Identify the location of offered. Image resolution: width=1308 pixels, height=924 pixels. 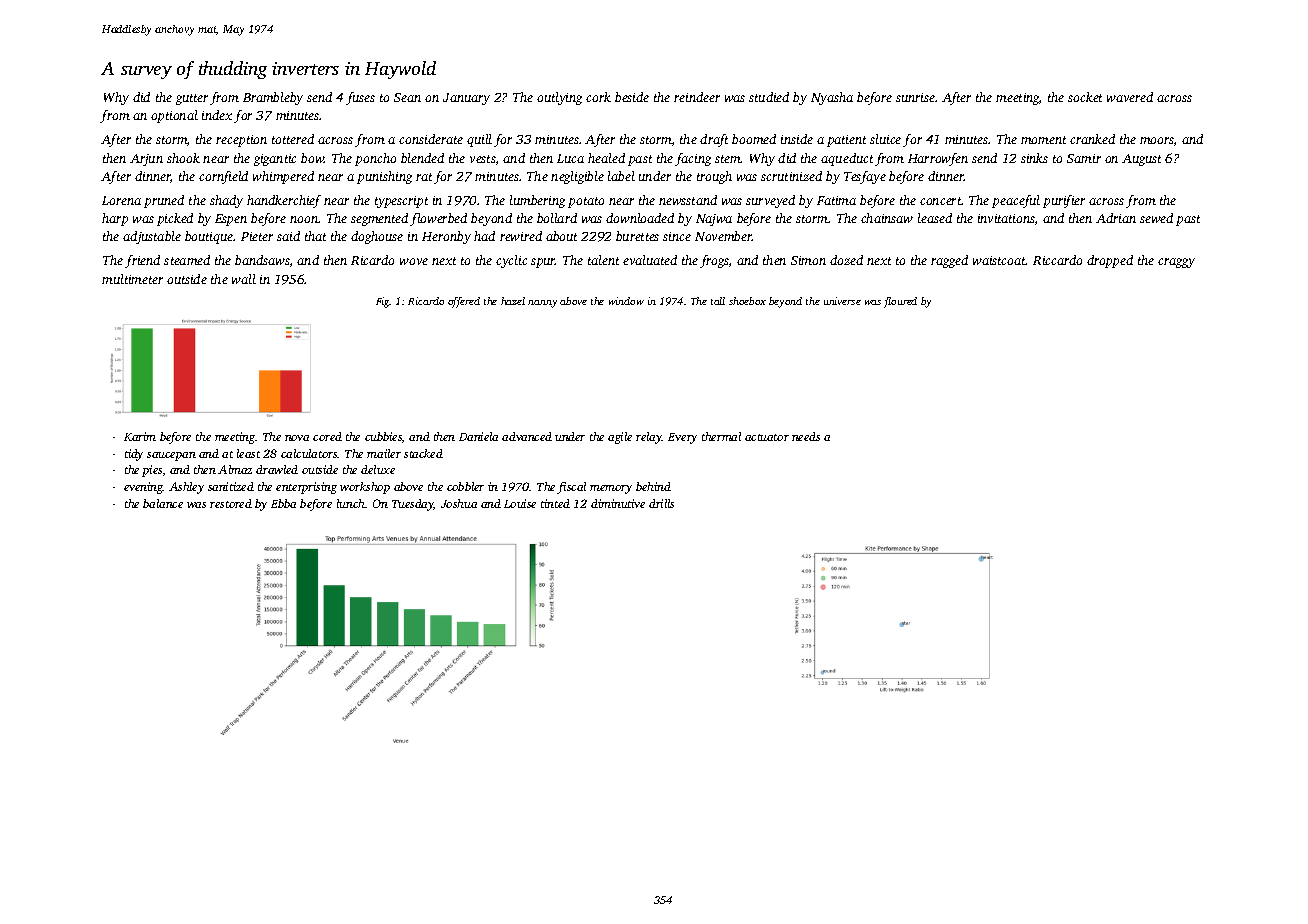
(464, 302).
